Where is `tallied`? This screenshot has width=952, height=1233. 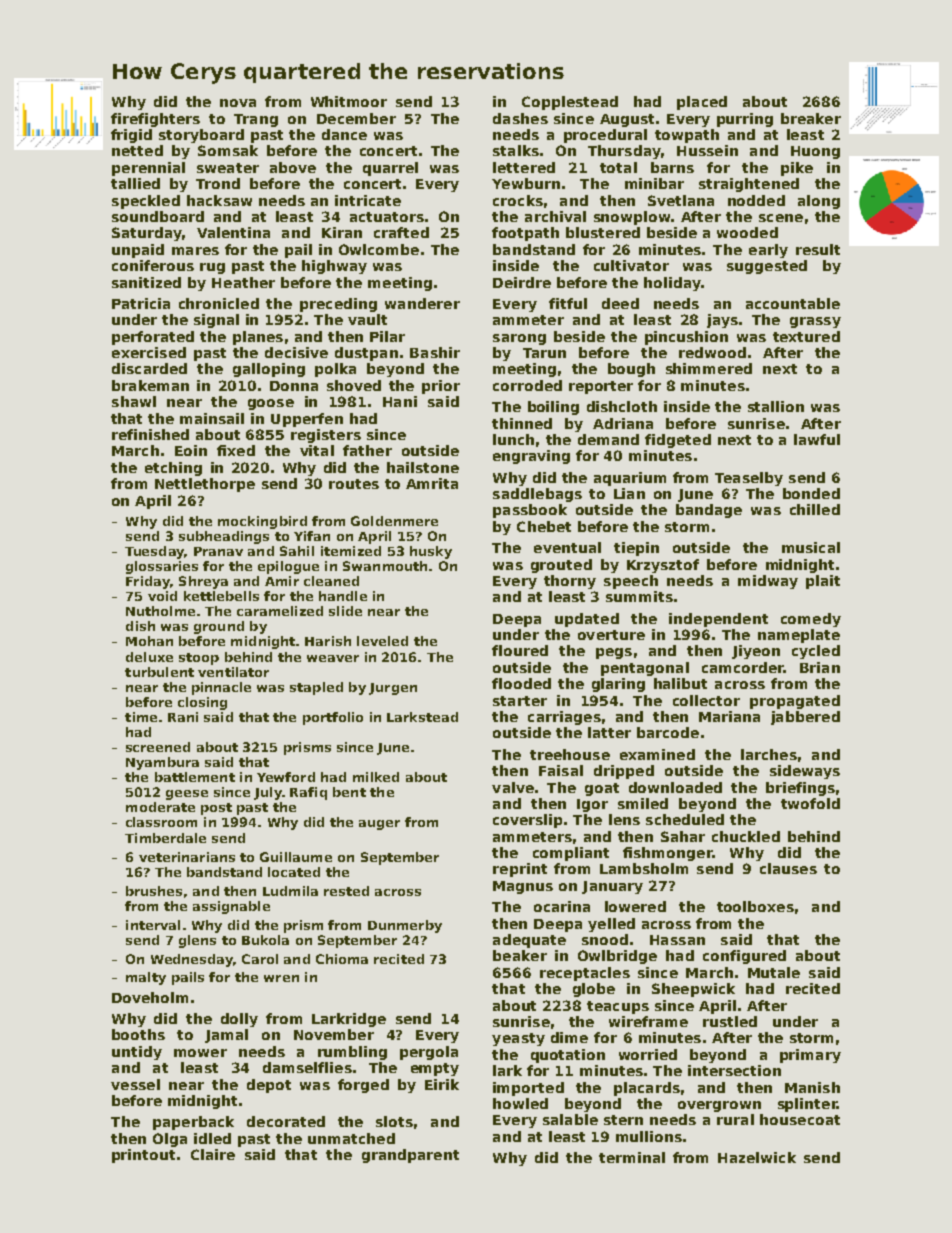
tallied is located at coordinates (135, 183).
